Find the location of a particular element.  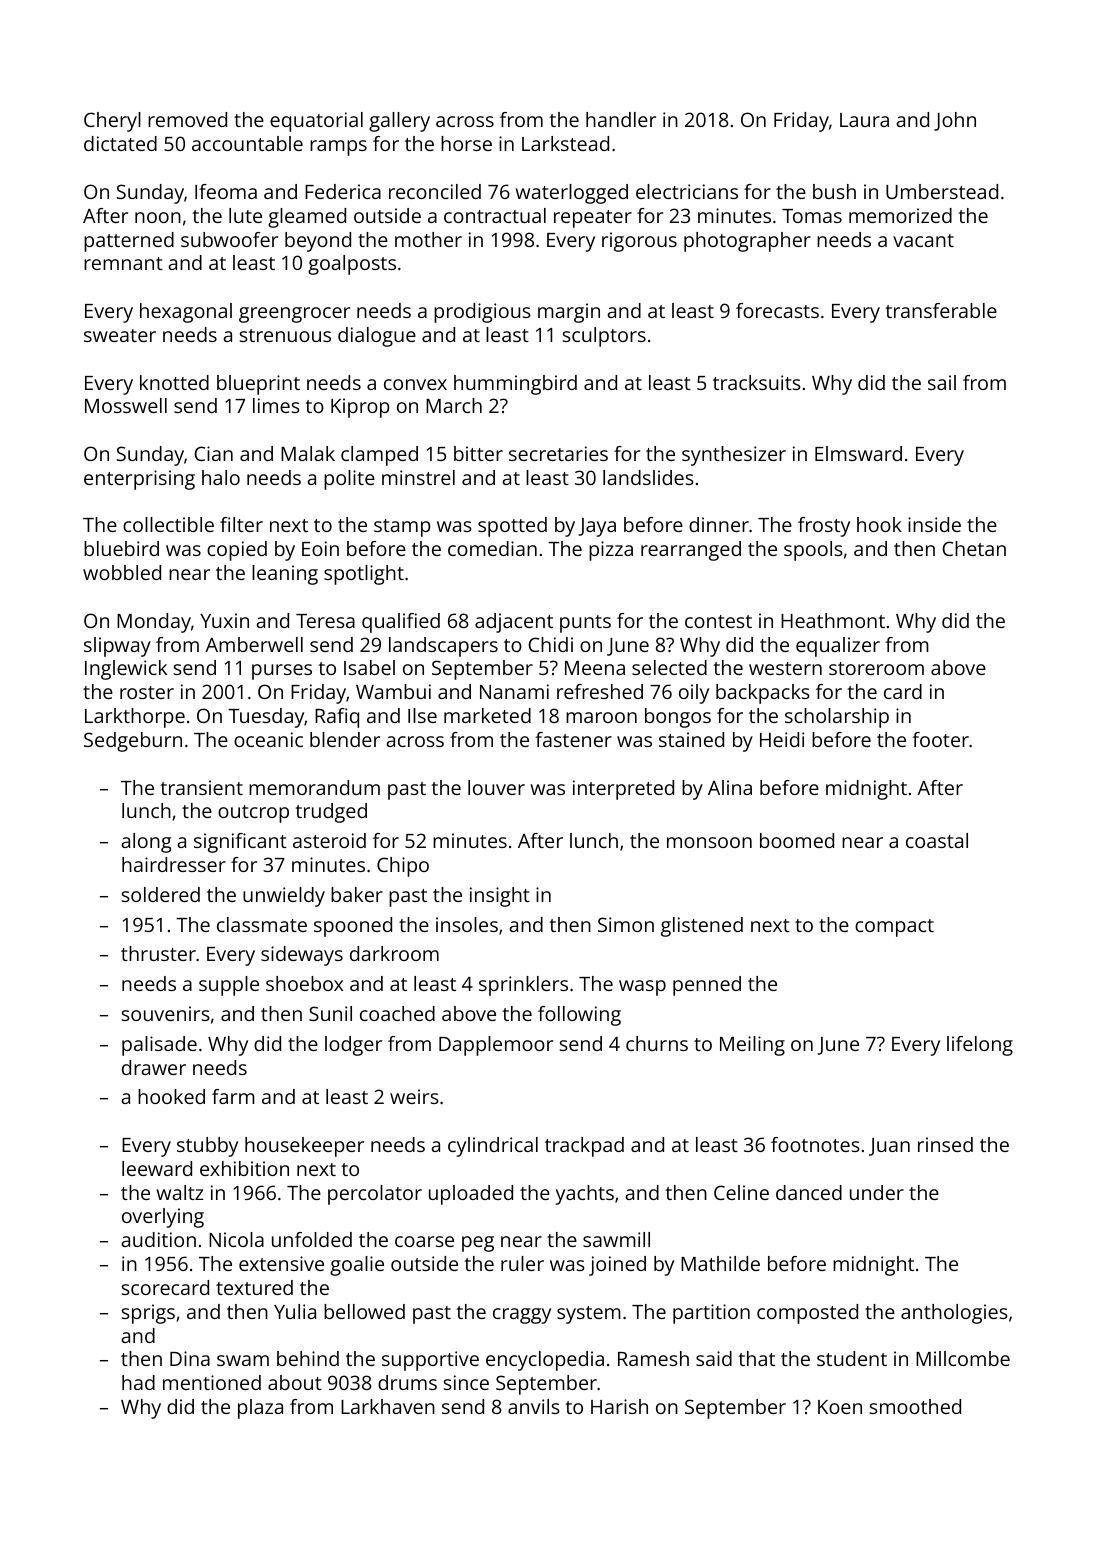

Ifeoma is located at coordinates (226, 191).
